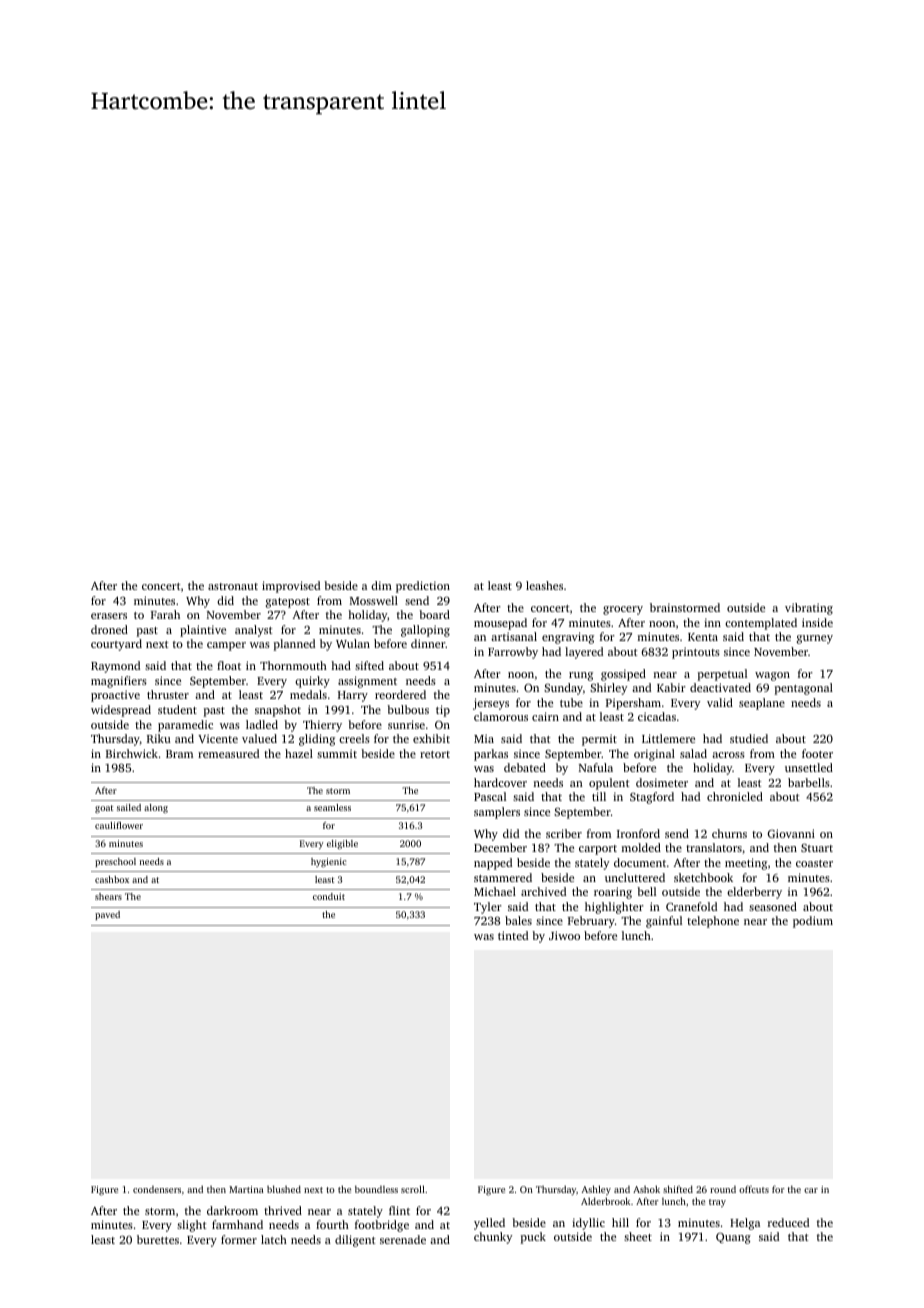  Describe the element at coordinates (108, 896) in the screenshot. I see `shears` at that location.
